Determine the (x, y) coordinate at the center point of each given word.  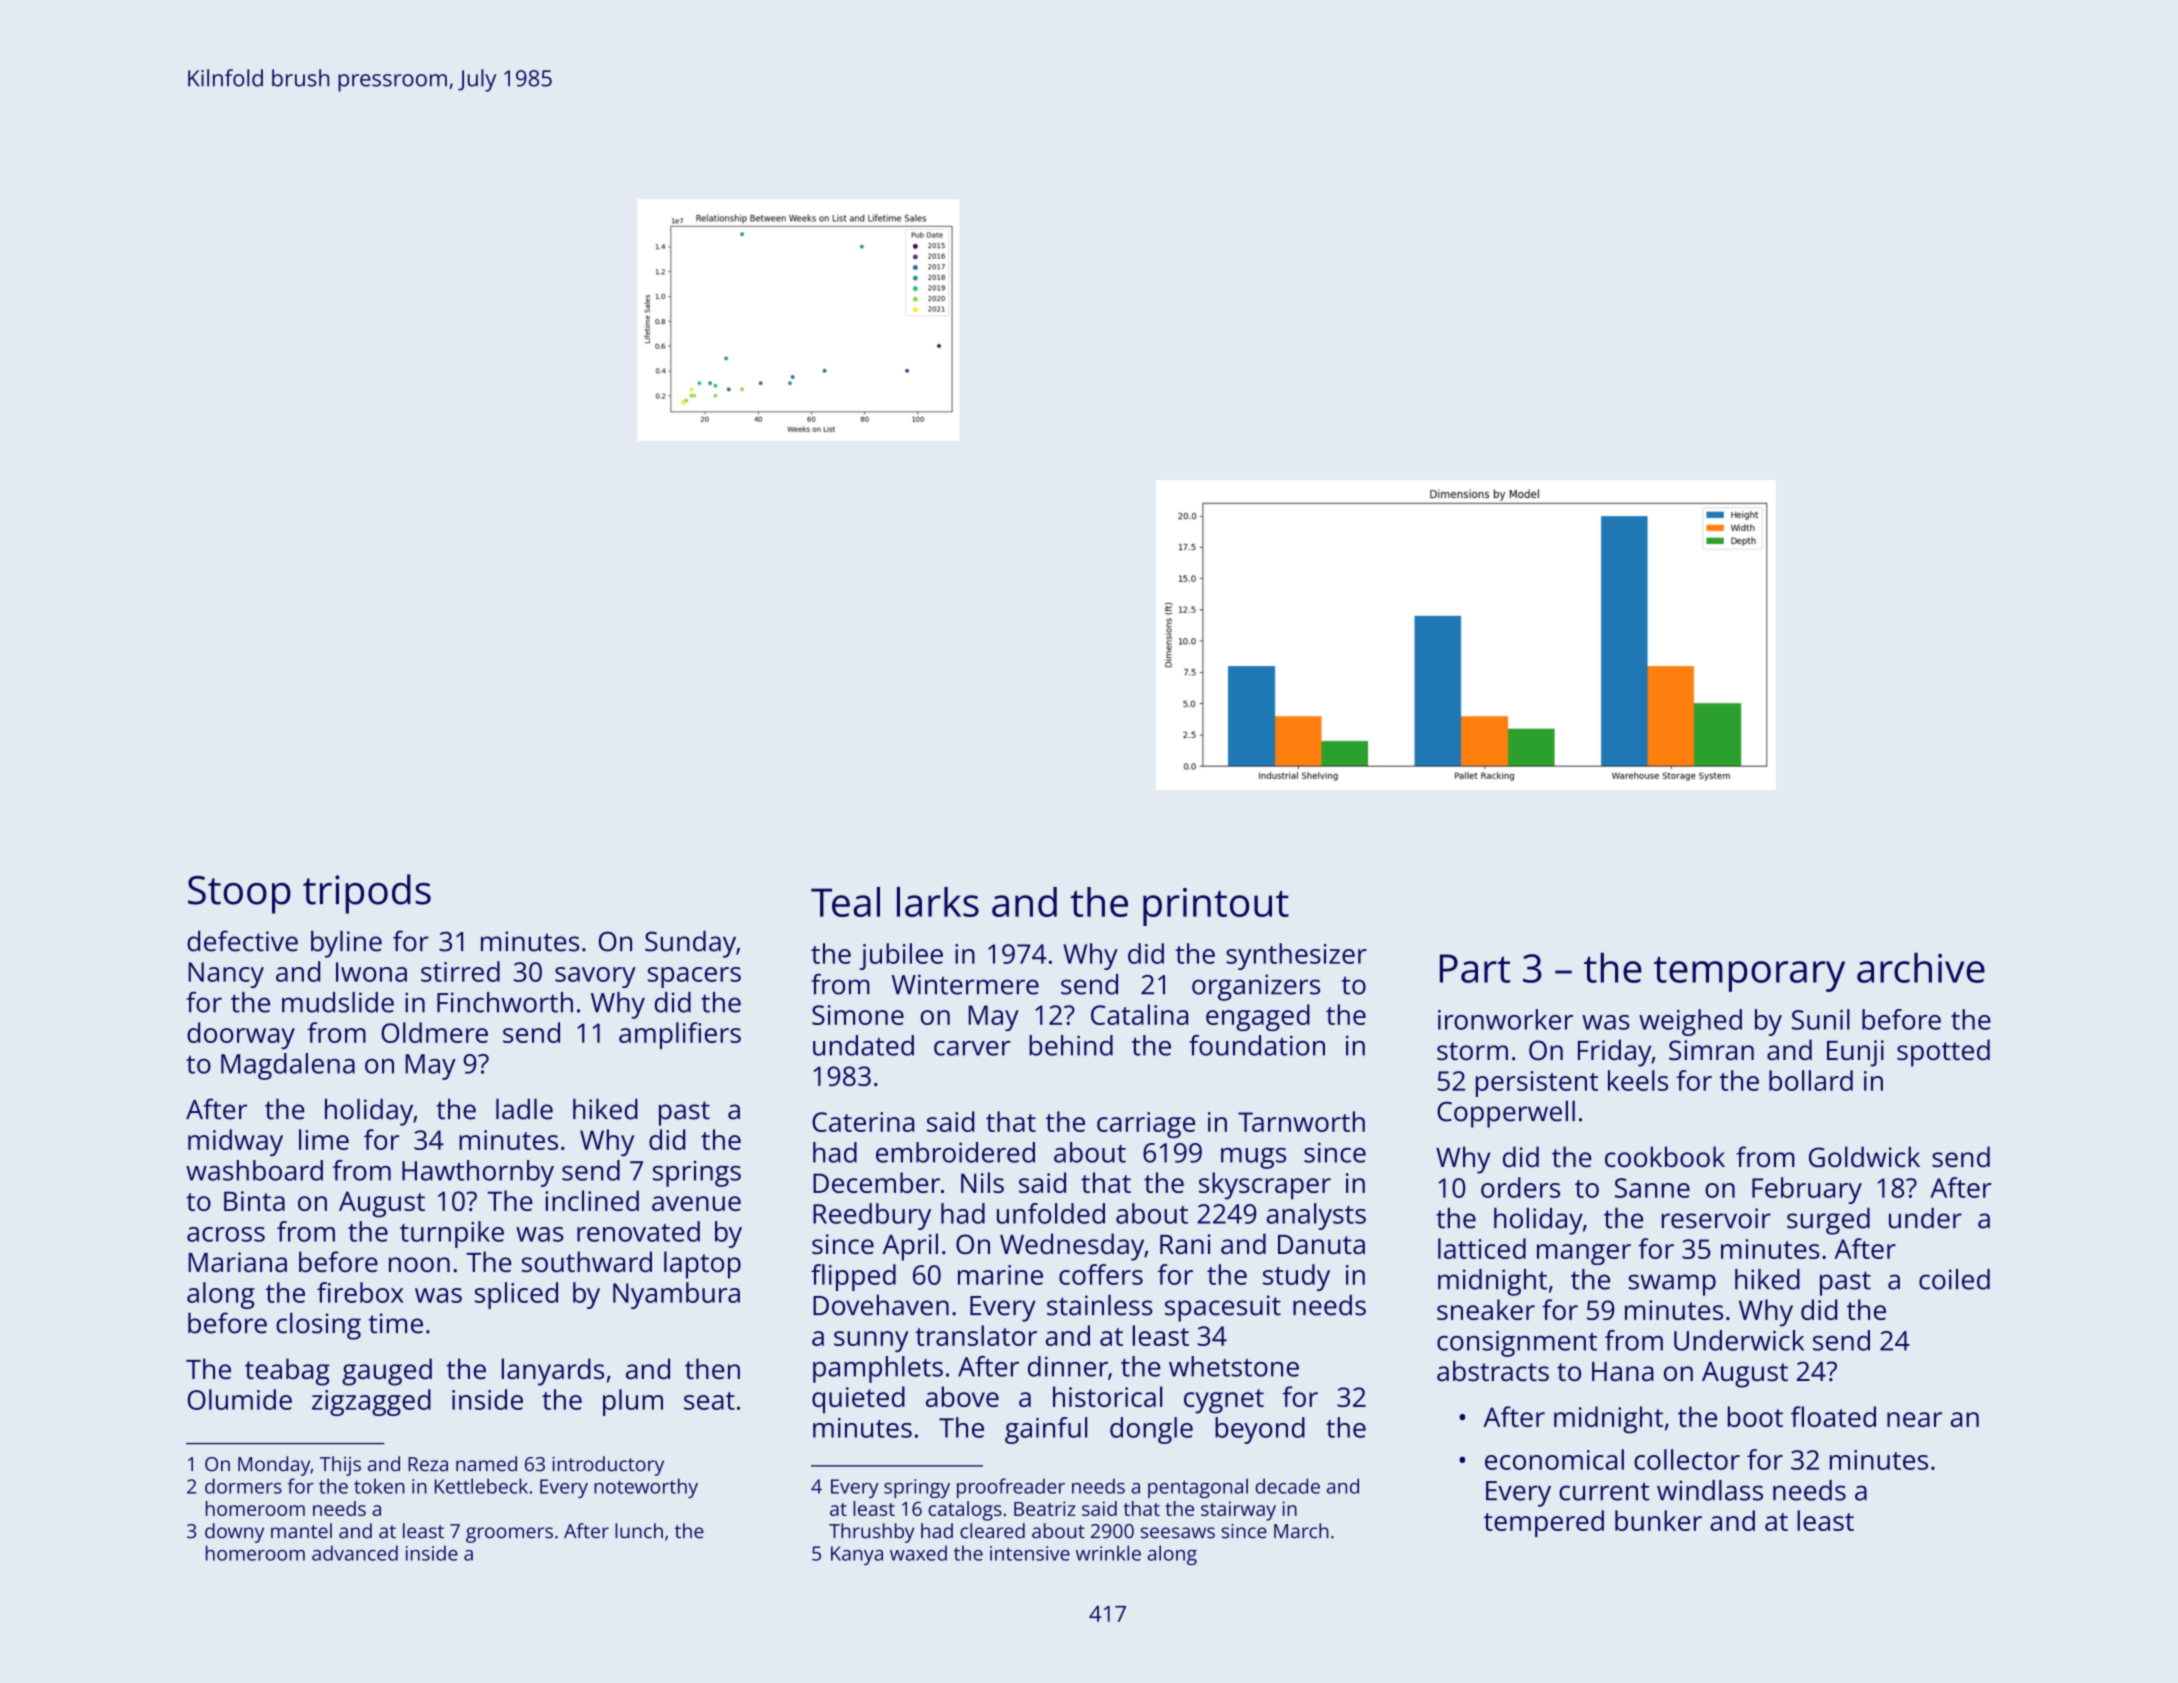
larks (938, 902)
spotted (1943, 1053)
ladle (524, 1109)
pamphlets (878, 1369)
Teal (845, 902)
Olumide (240, 1399)
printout (1216, 907)
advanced (355, 1553)
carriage (1146, 1125)
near (1914, 1419)
